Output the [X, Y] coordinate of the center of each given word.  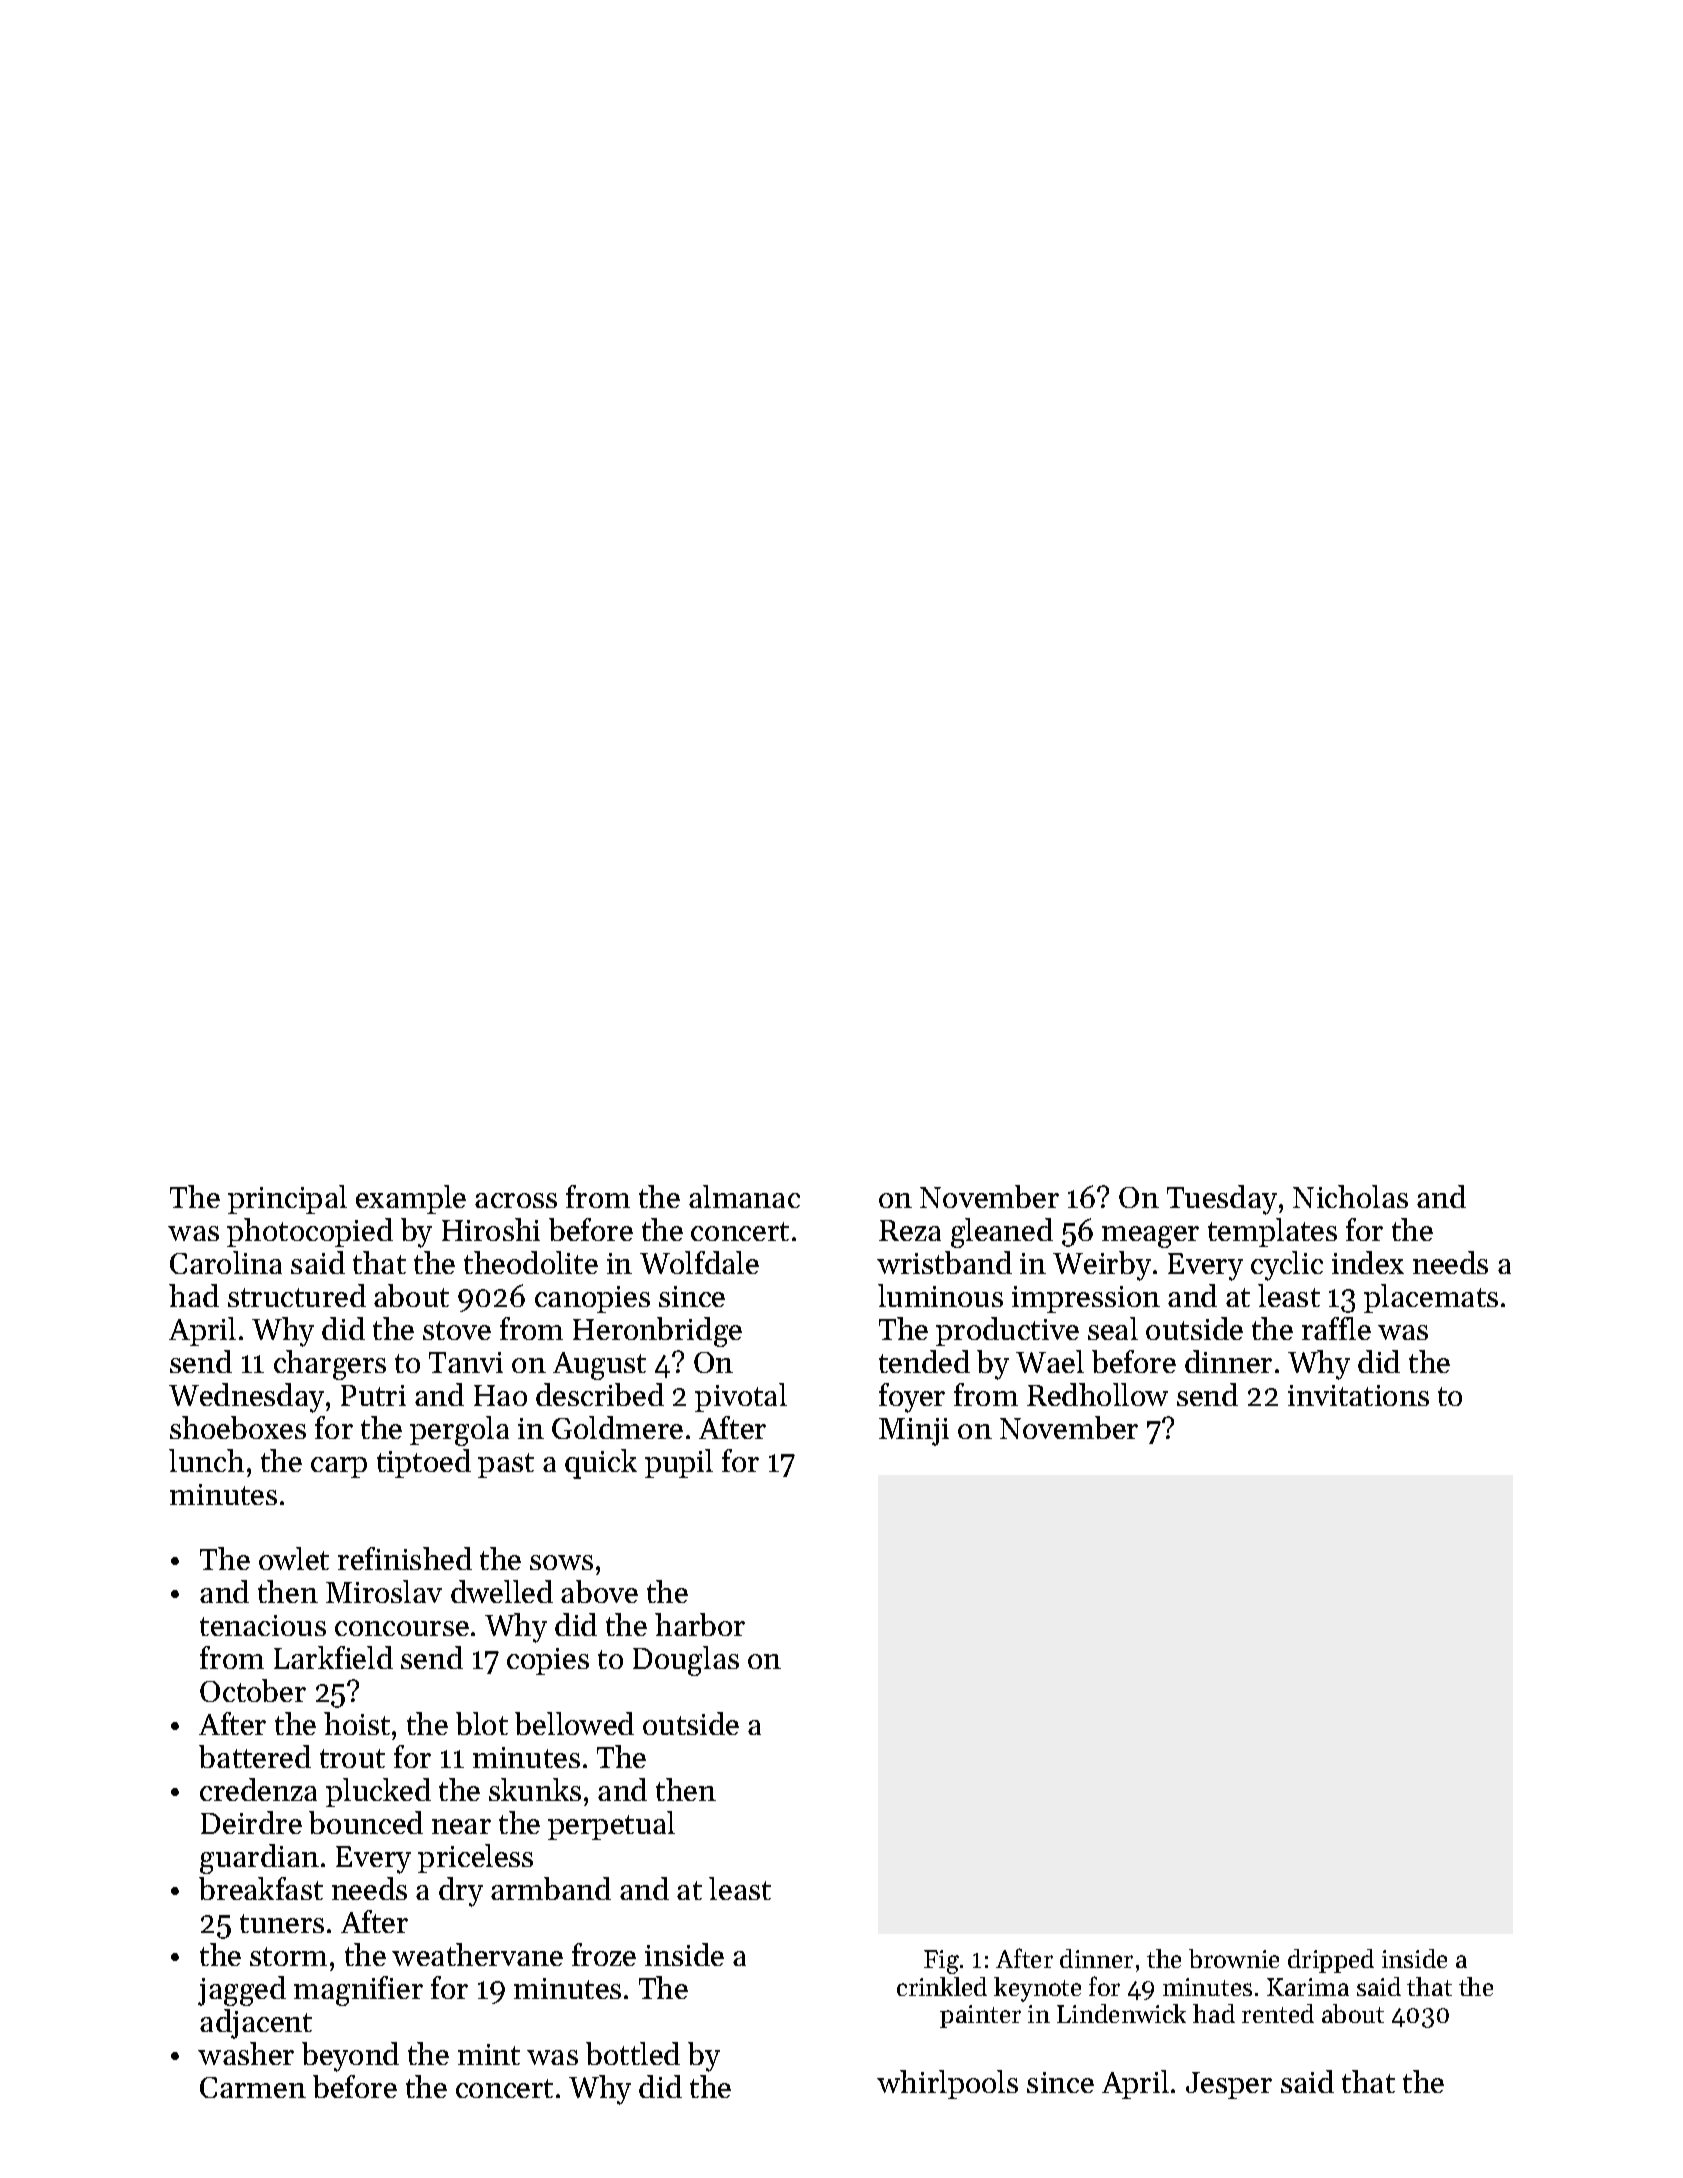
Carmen [253, 2087]
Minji [914, 1432]
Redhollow [1097, 1394]
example [411, 1199]
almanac [744, 1196]
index [1368, 1262]
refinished [405, 1558]
